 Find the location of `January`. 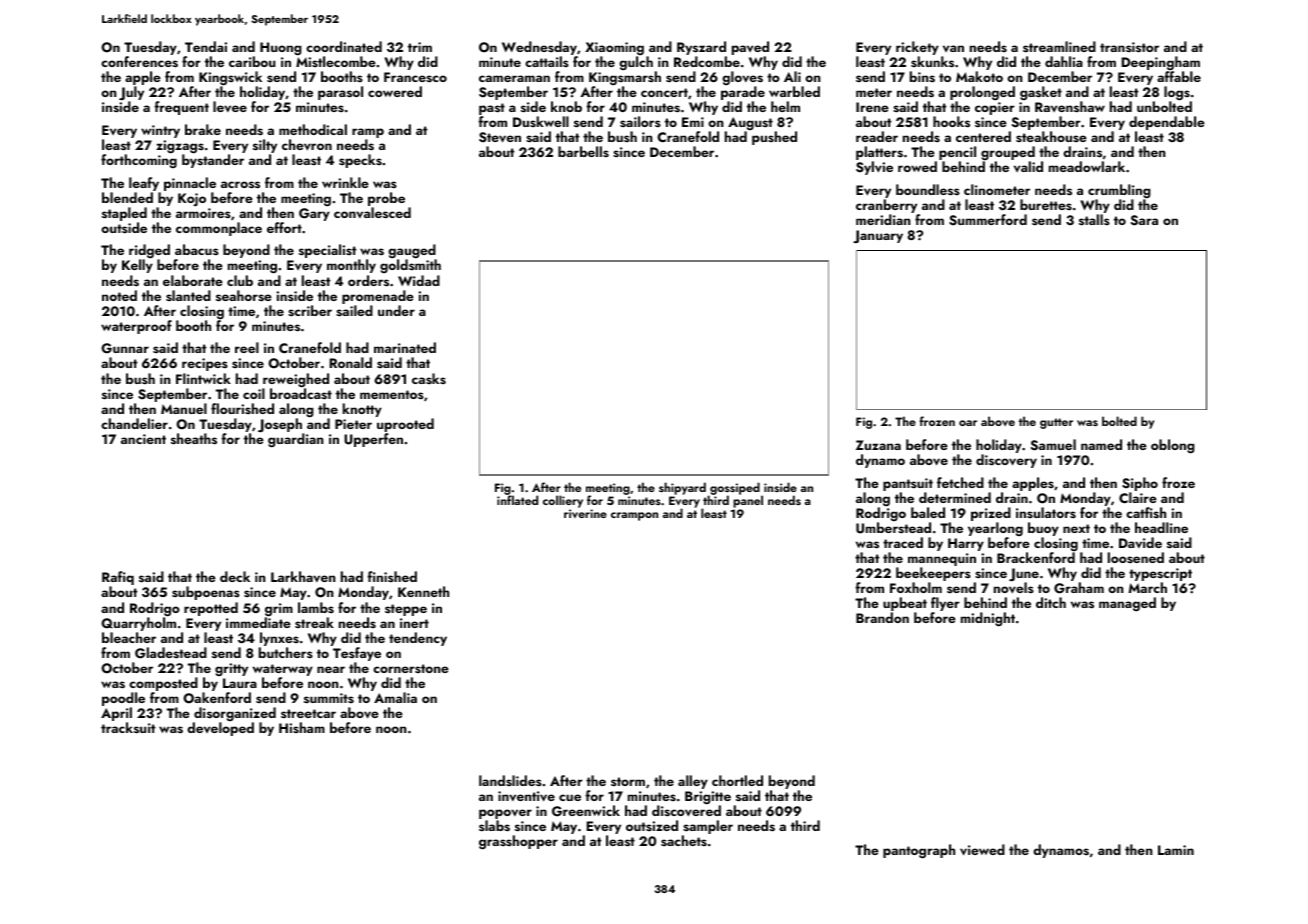

January is located at coordinates (878, 236).
